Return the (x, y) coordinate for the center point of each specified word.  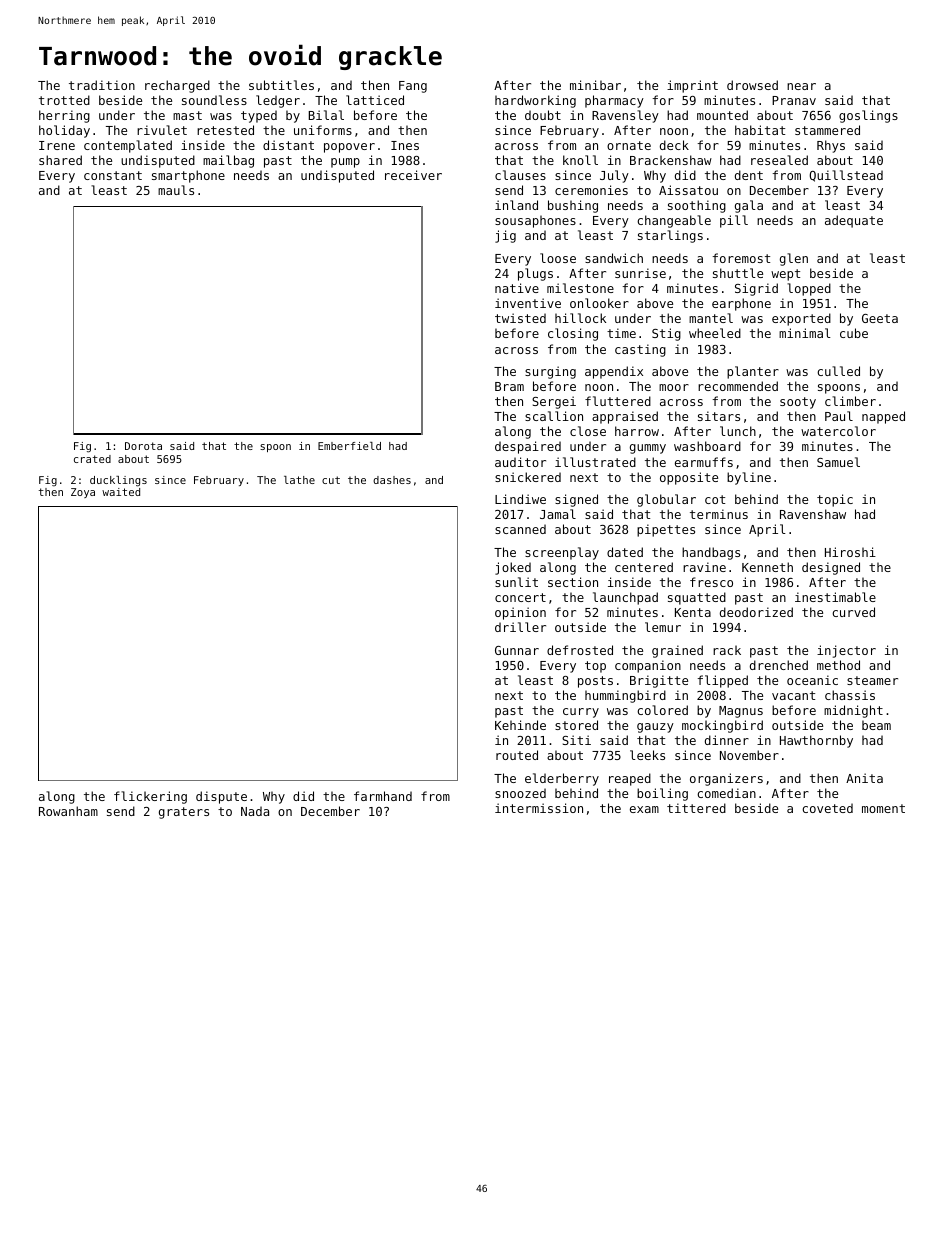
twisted (520, 318)
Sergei (554, 402)
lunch (738, 431)
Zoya (83, 493)
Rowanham (68, 811)
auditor (520, 462)
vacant (793, 695)
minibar (595, 85)
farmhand (383, 796)
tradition (102, 85)
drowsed (752, 85)
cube (854, 333)
